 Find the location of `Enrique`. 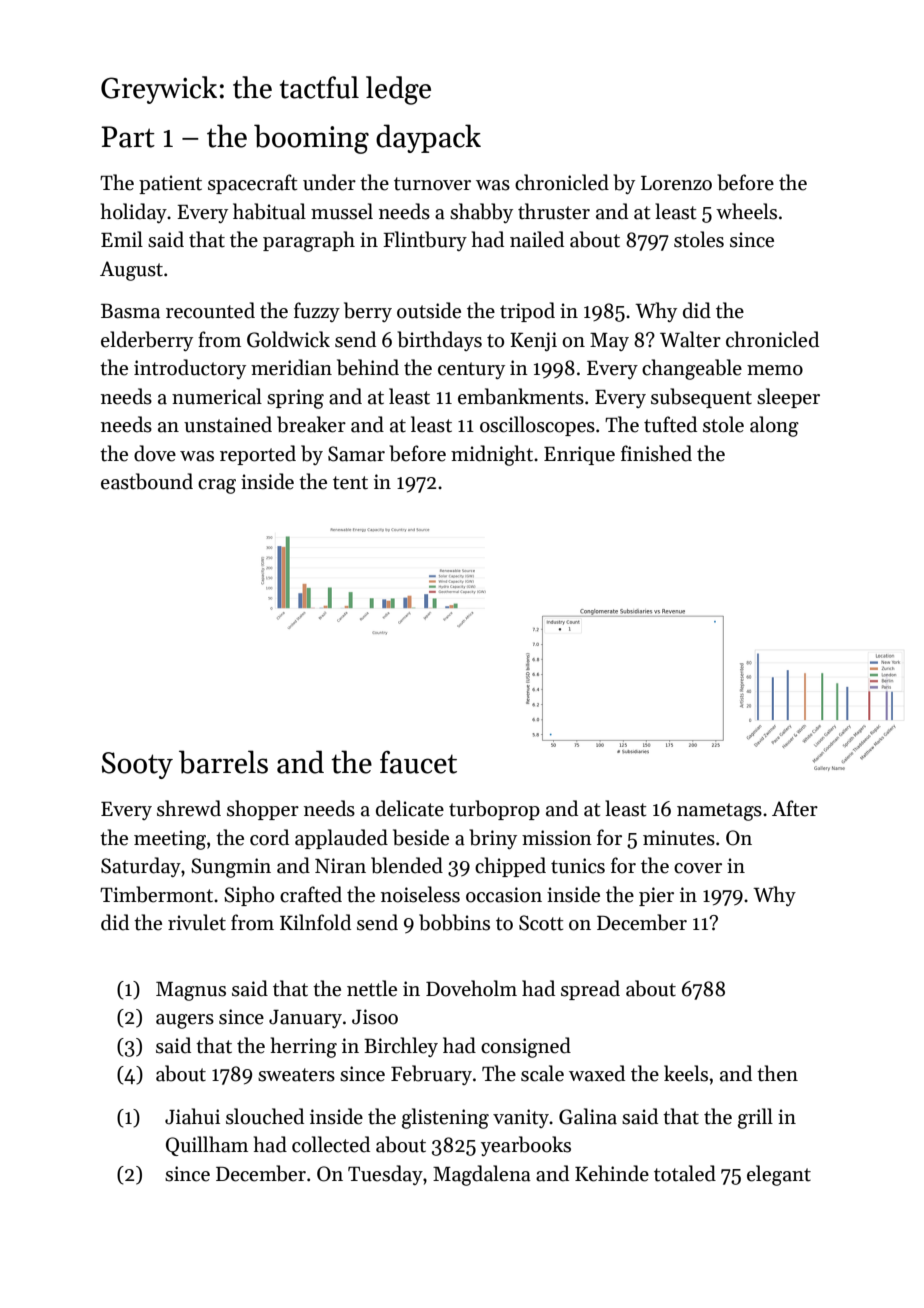

Enrique is located at coordinates (579, 455).
